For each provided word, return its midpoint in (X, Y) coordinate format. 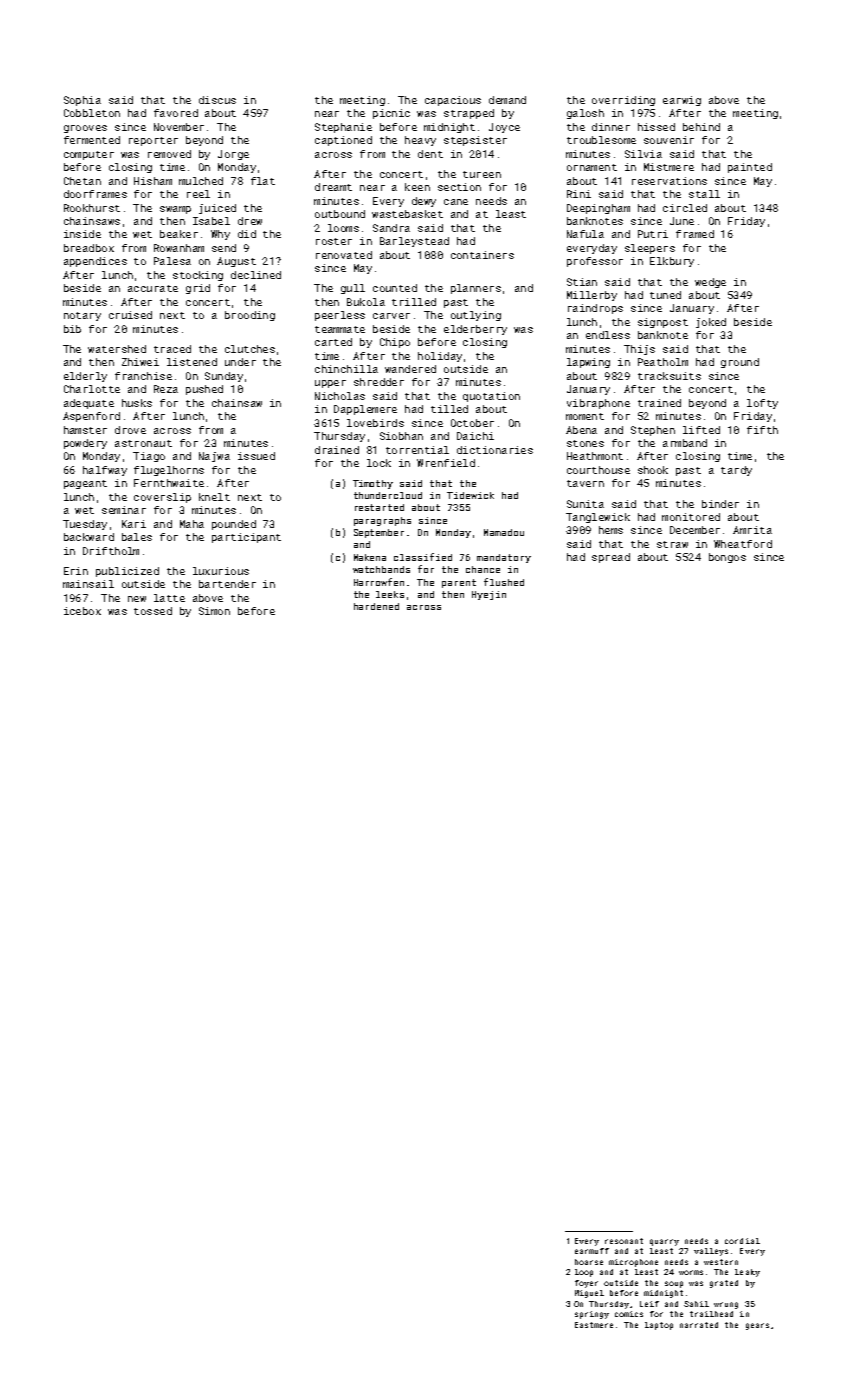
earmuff (592, 1251)
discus (217, 100)
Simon (214, 611)
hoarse (589, 1262)
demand (507, 100)
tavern (585, 483)
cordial (742, 1241)
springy (592, 1315)
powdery (85, 444)
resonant (624, 1241)
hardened (376, 606)
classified (423, 557)
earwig (682, 101)
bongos (727, 558)
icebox (82, 611)
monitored (691, 517)
